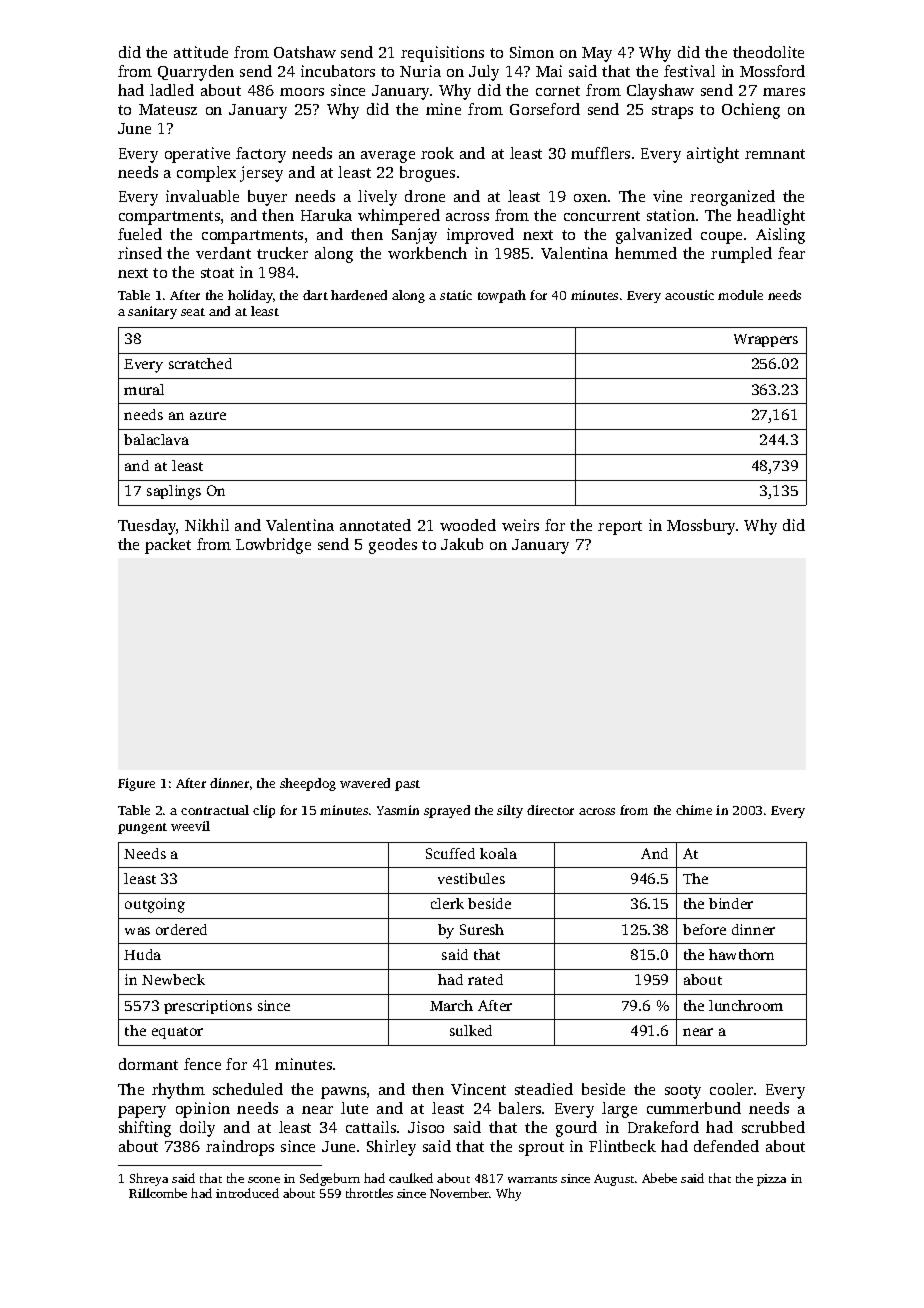 This image has height=1308, width=924. I want to click on ladled, so click(172, 90).
